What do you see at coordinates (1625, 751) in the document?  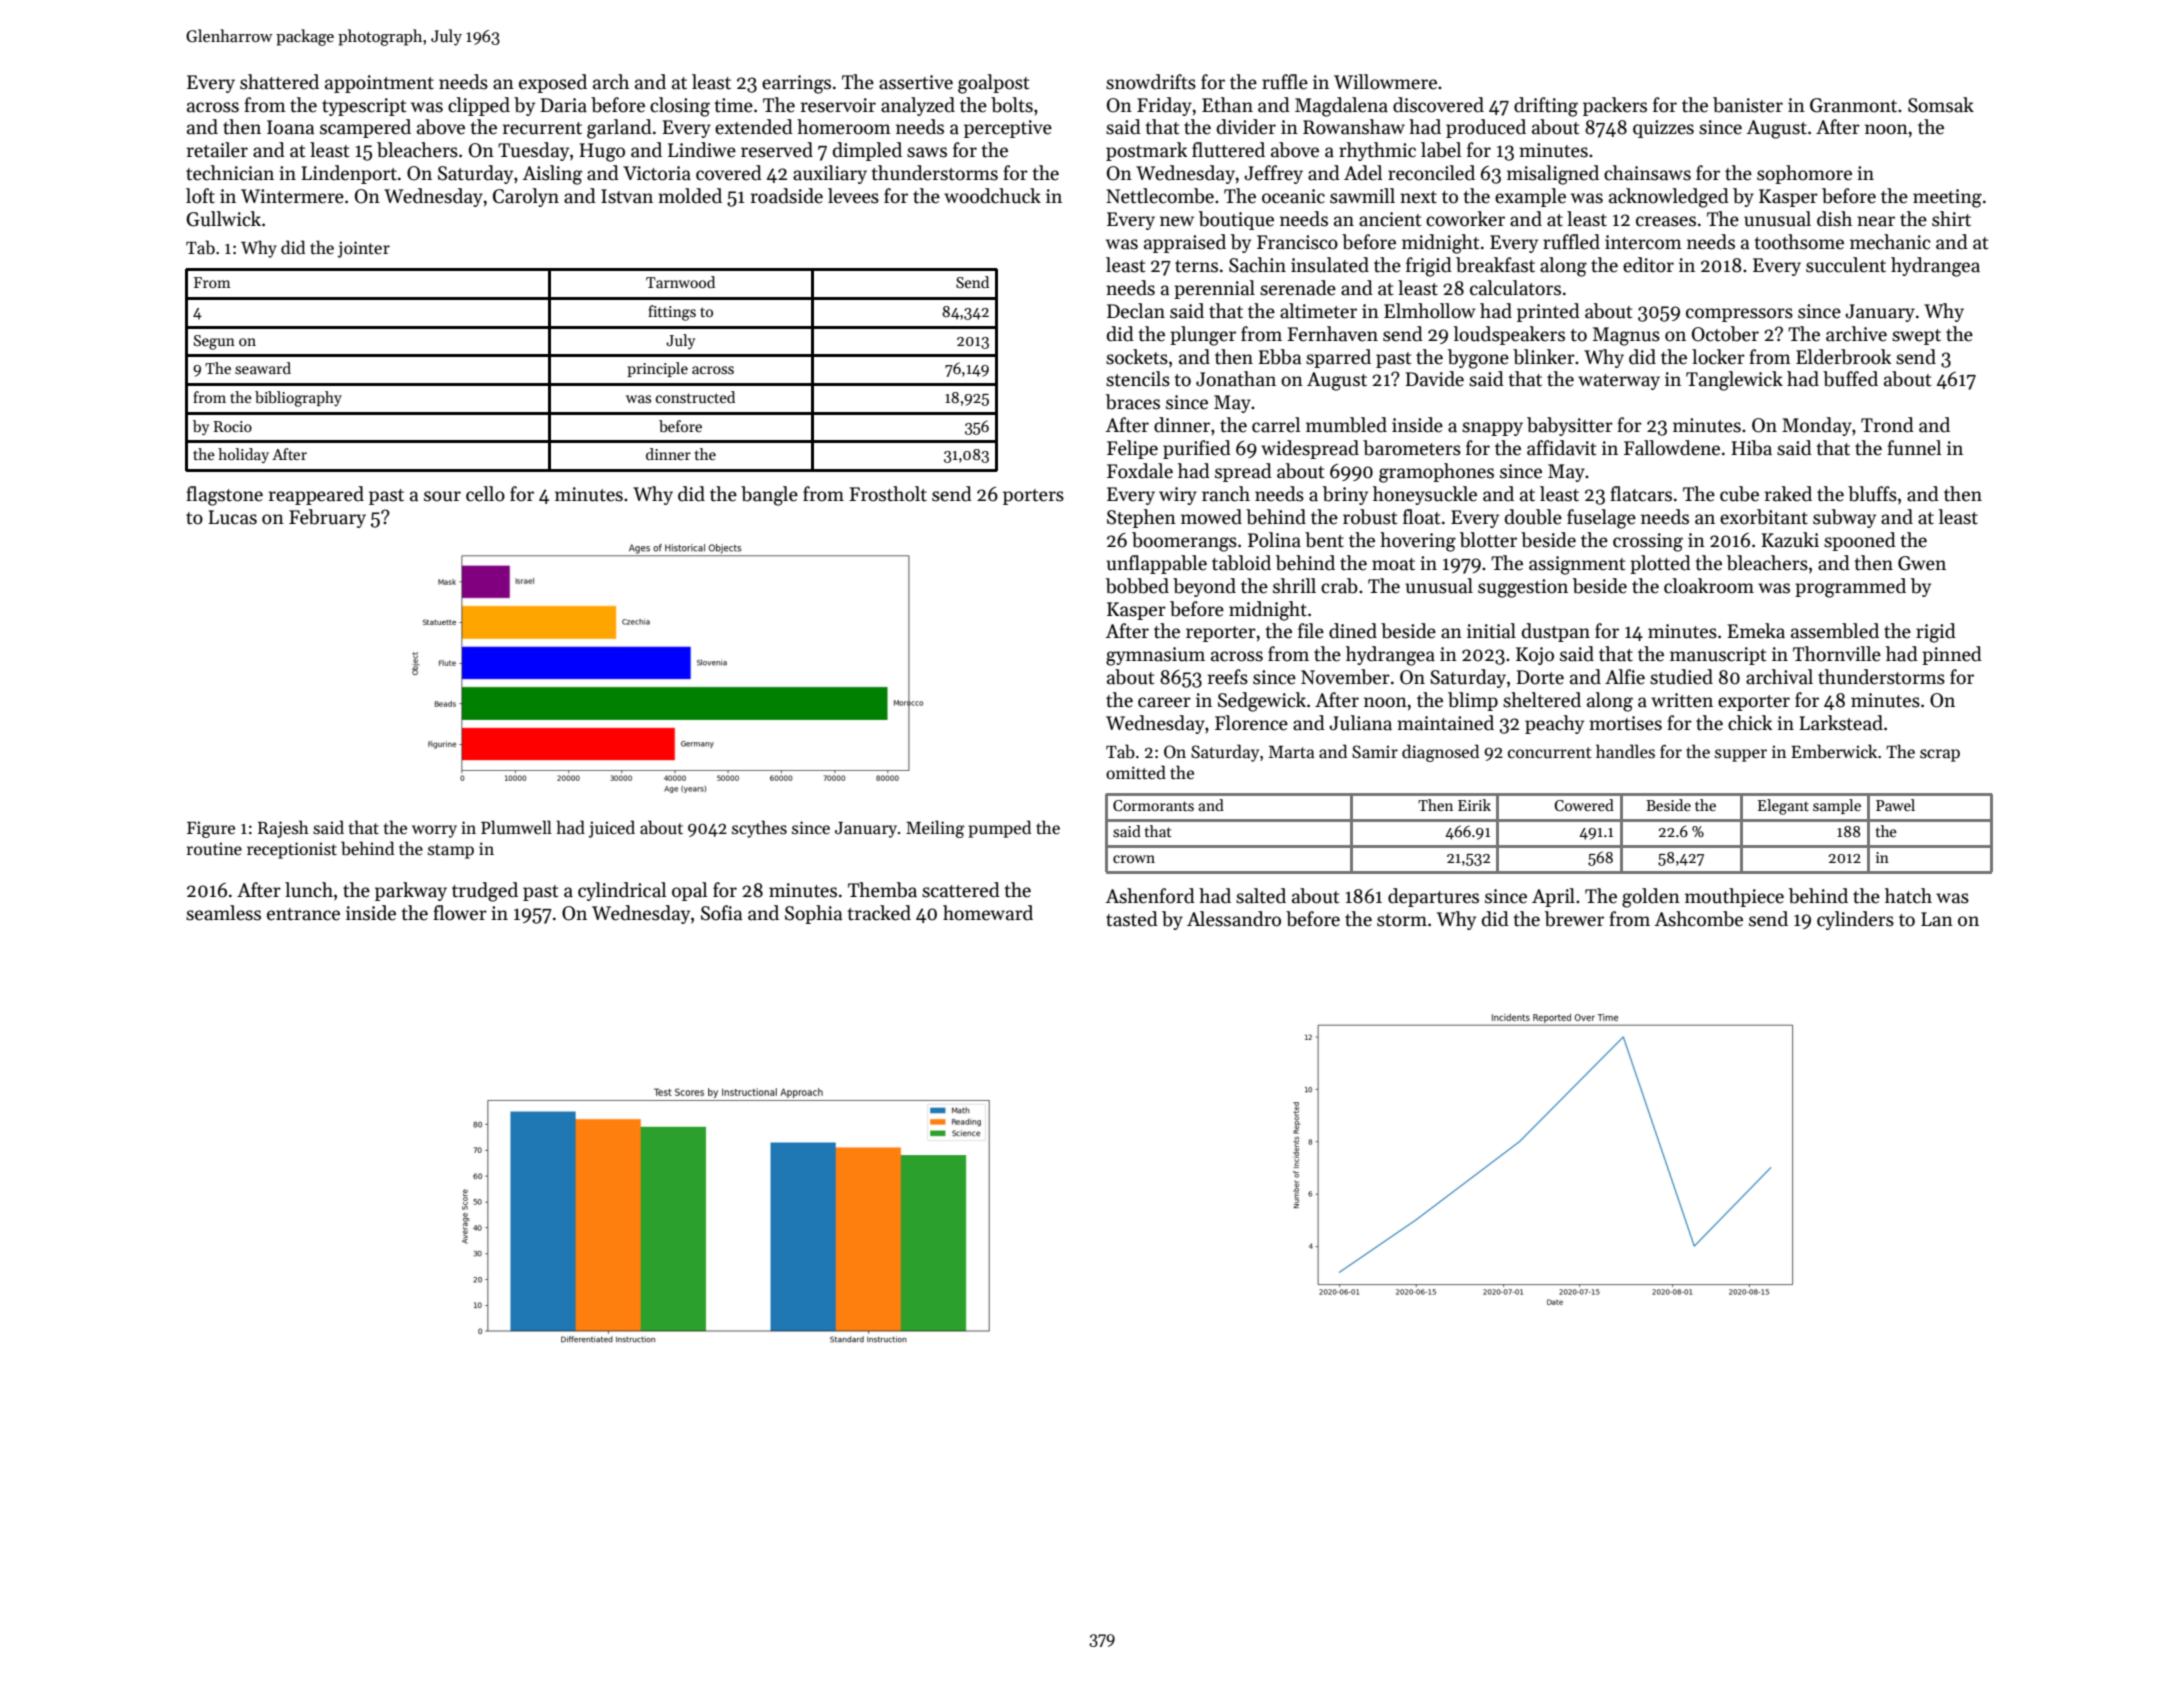 I see `handles` at bounding box center [1625, 751].
